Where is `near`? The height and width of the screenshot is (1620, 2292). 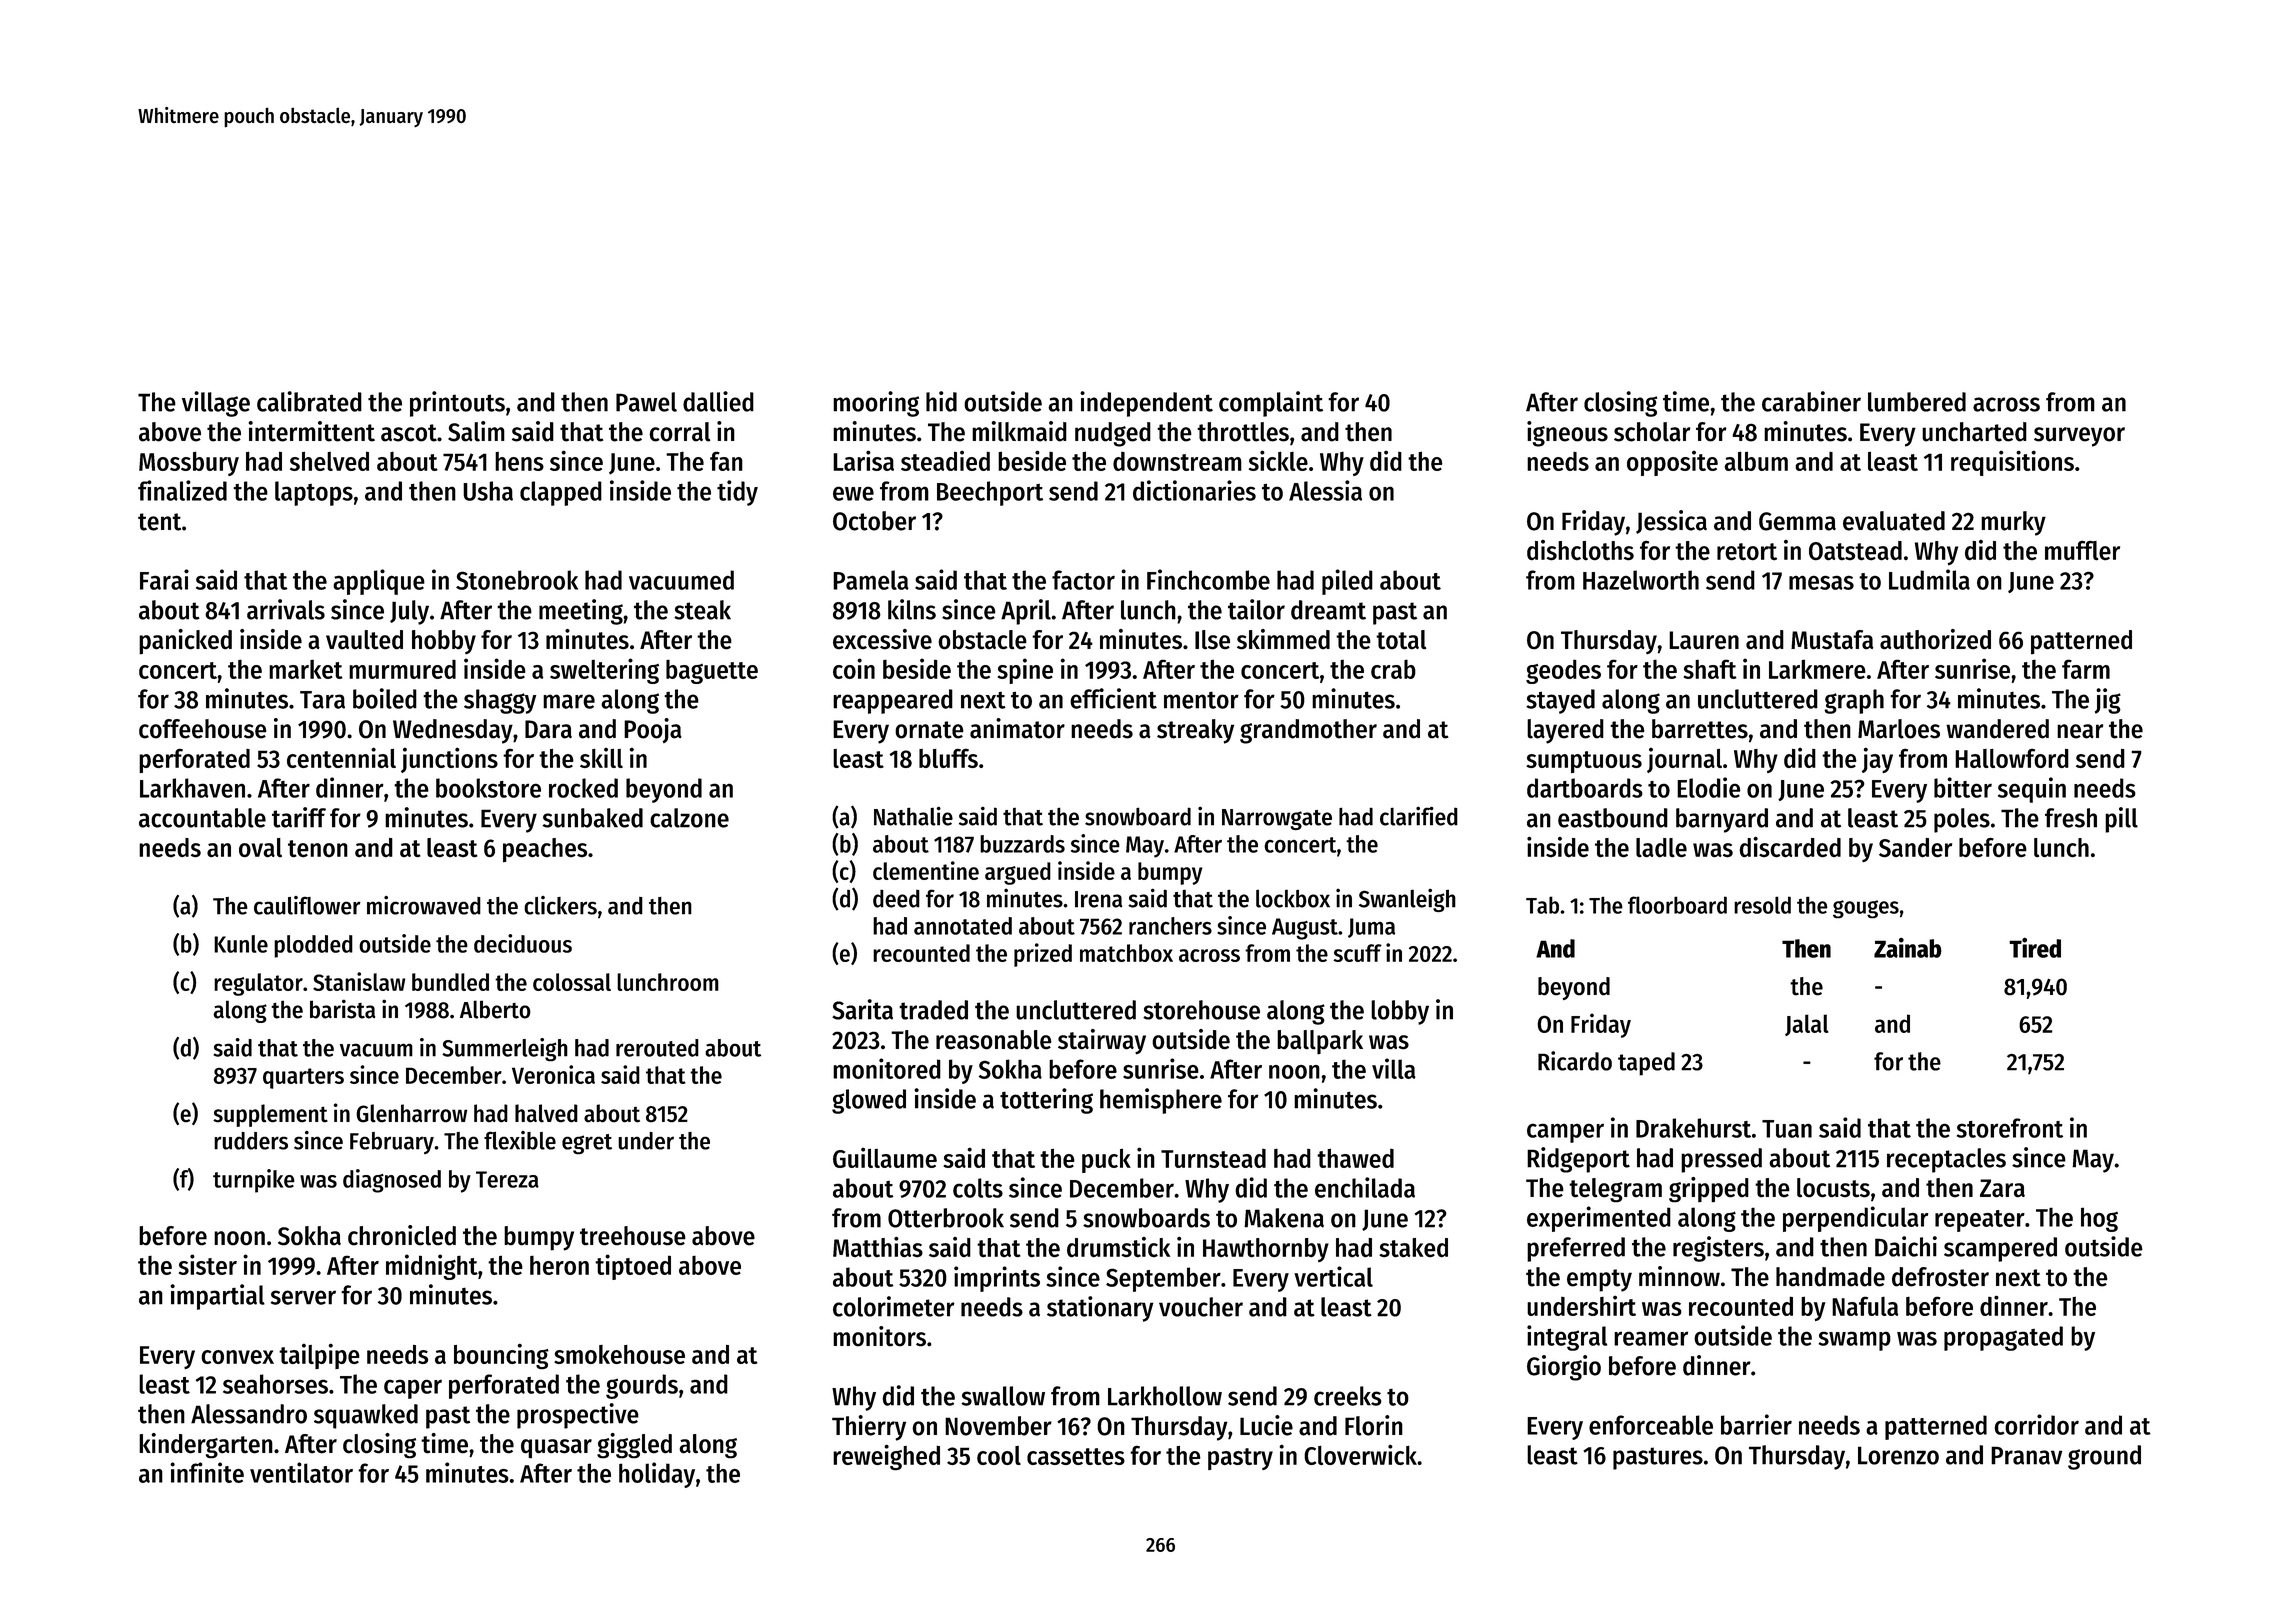
near is located at coordinates (2080, 731).
